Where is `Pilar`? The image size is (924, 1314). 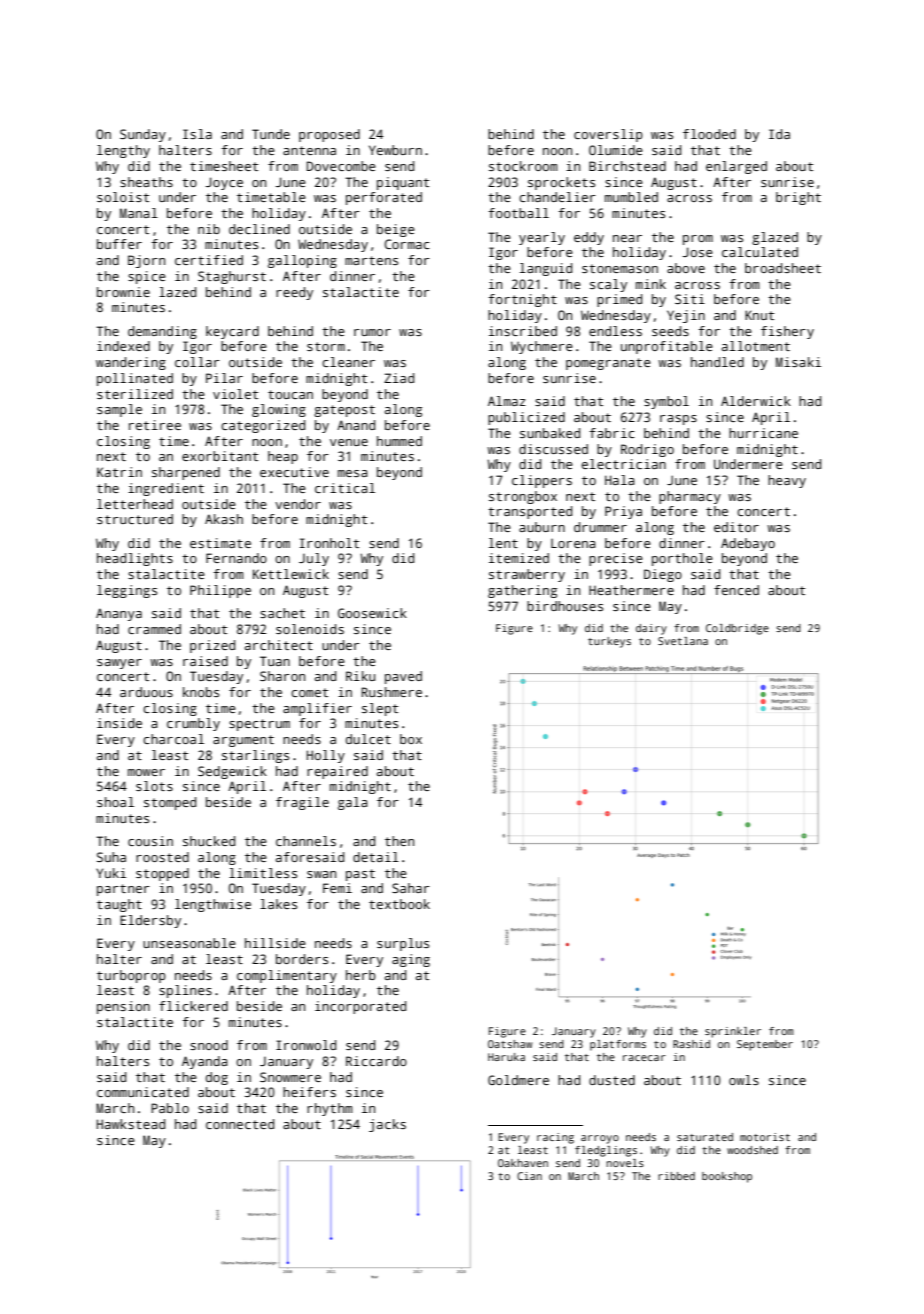
Pilar is located at coordinates (224, 378).
